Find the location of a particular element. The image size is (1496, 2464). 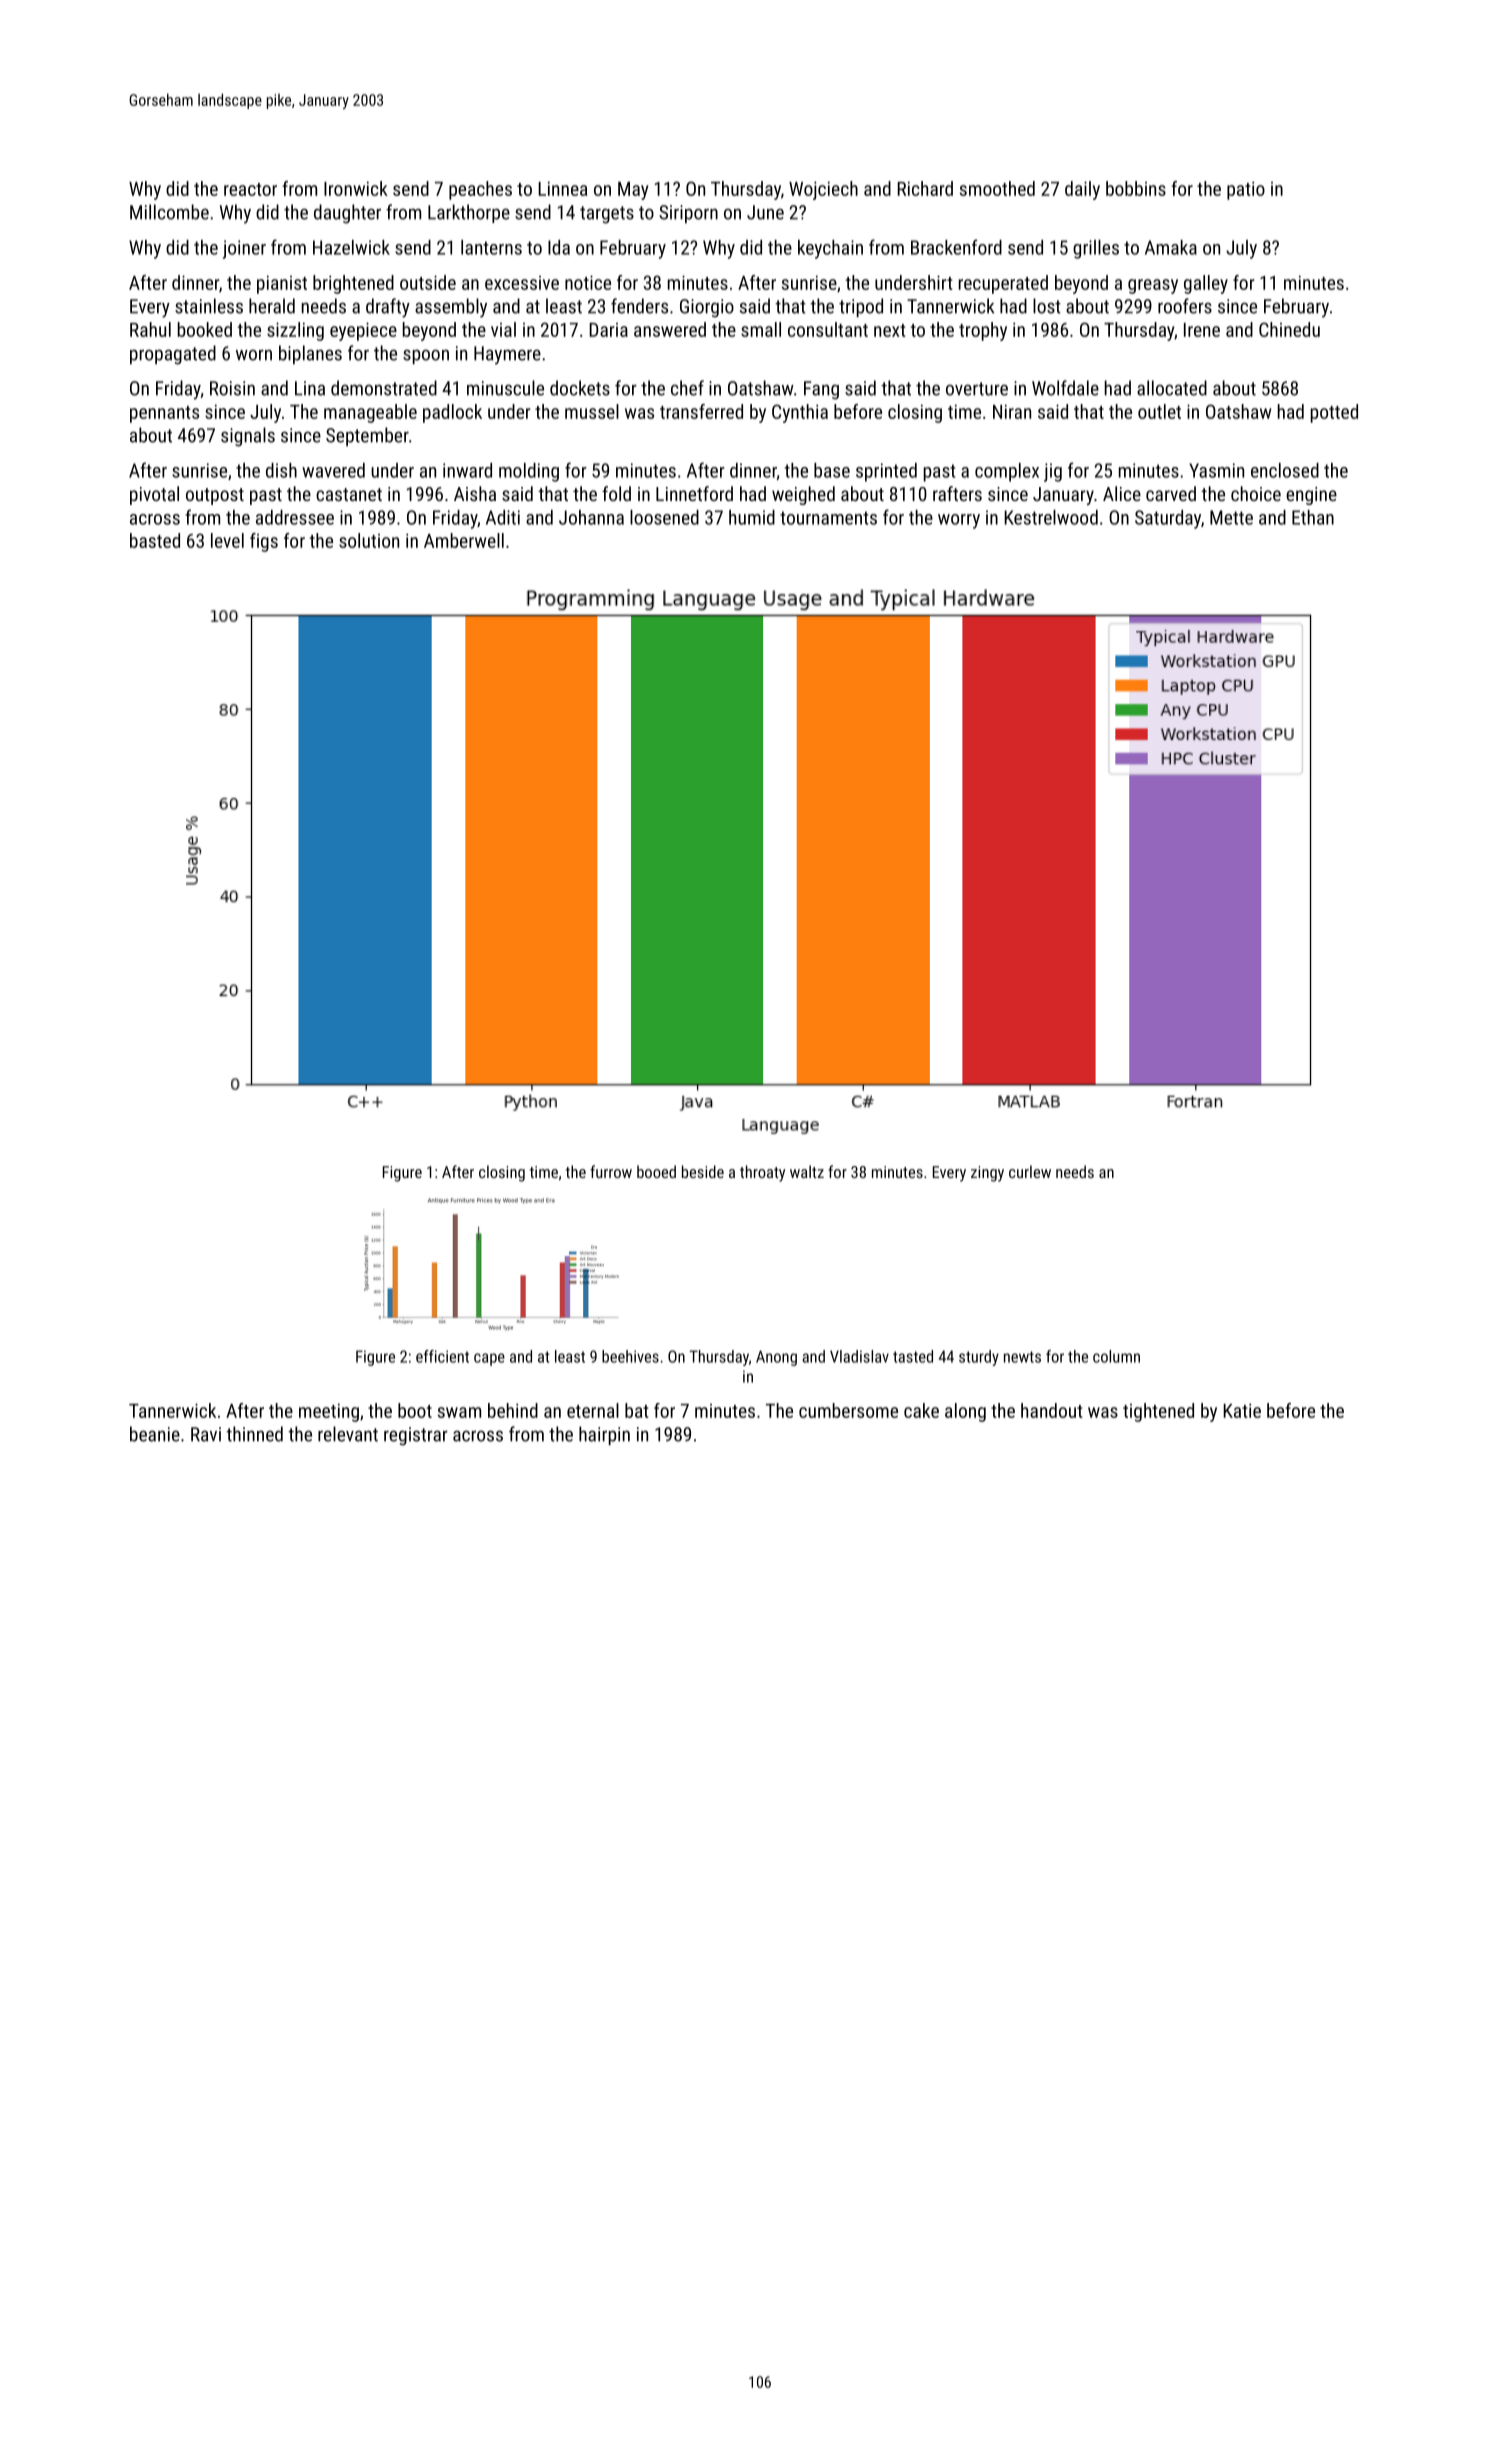

Amberwell is located at coordinates (464, 540).
